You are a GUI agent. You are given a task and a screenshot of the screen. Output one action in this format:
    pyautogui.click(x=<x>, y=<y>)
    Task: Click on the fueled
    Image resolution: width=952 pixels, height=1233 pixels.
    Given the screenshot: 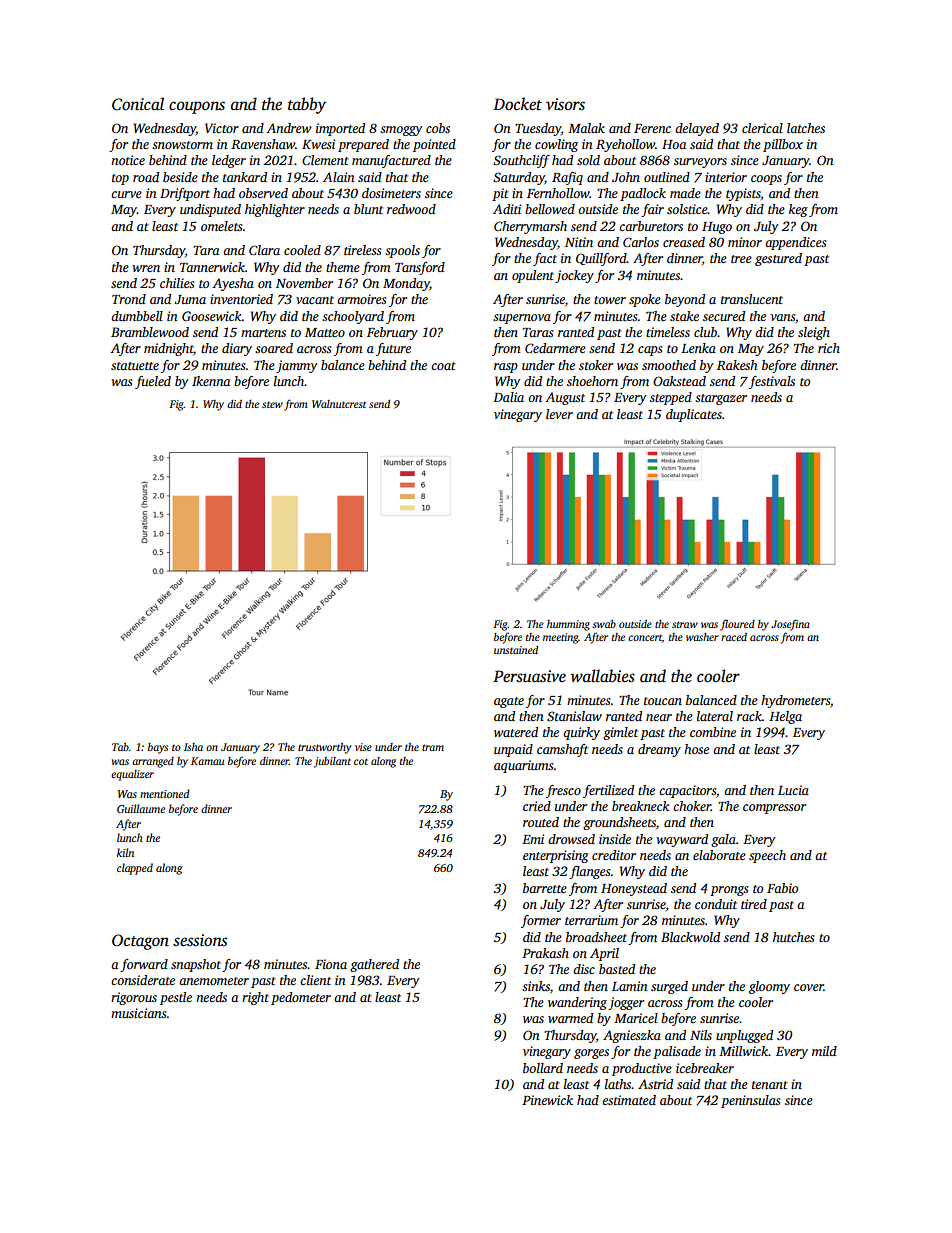 What is the action you would take?
    pyautogui.click(x=153, y=382)
